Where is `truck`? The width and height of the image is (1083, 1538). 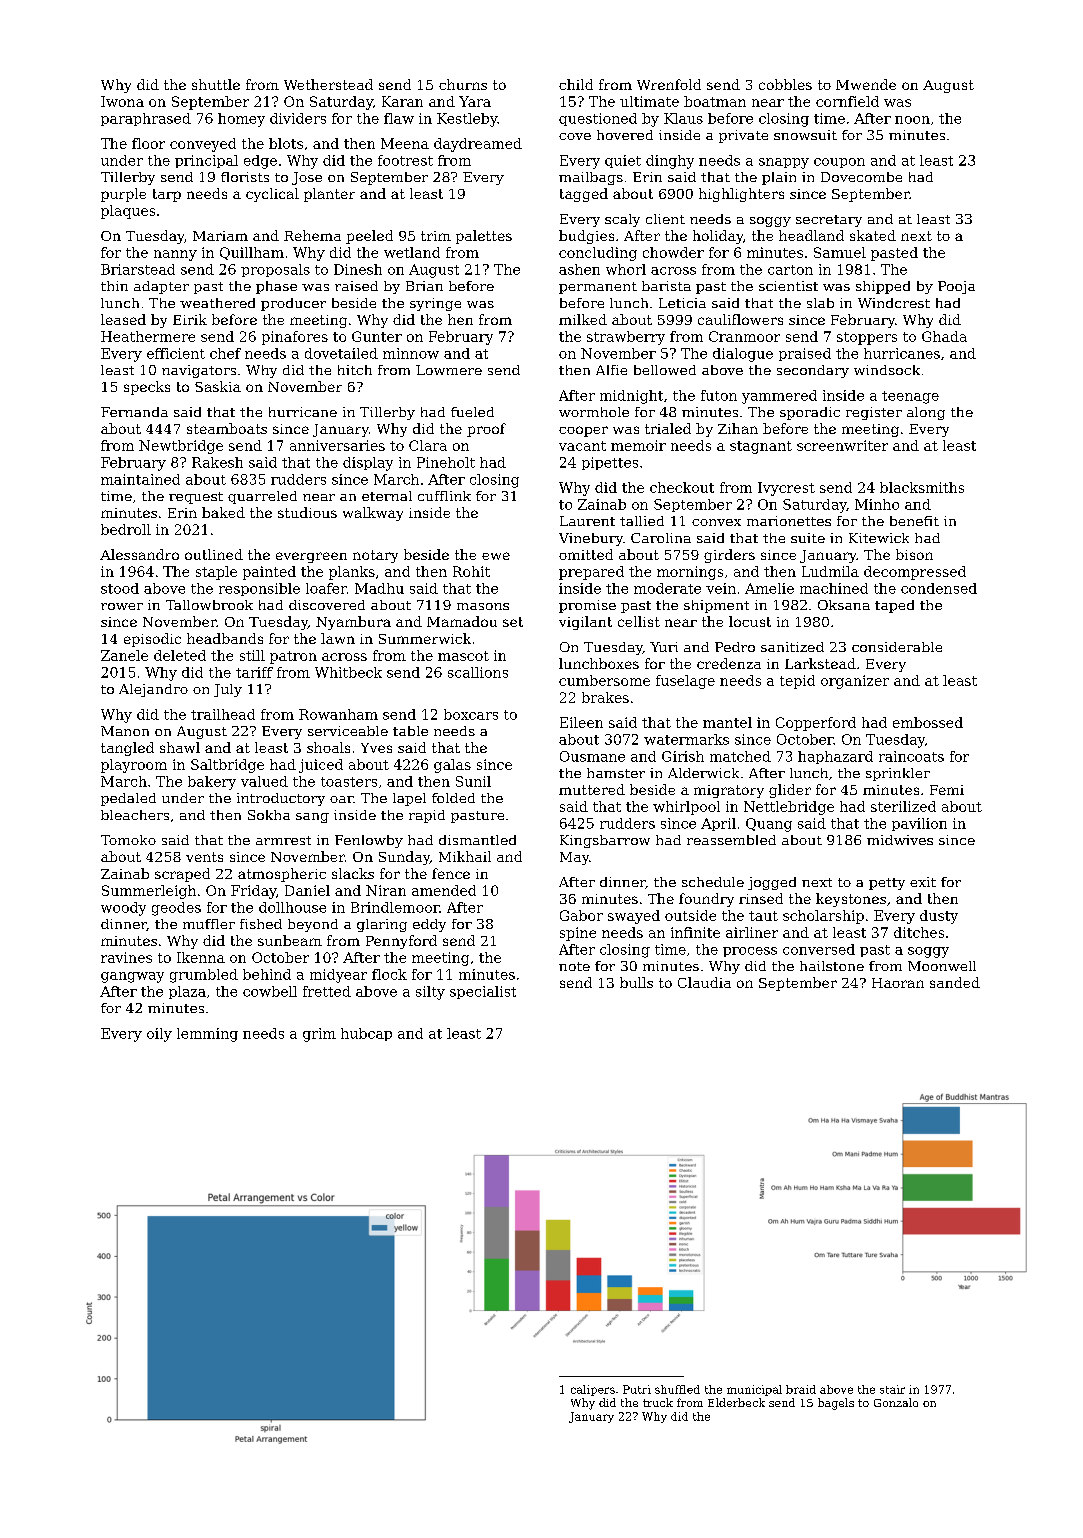 truck is located at coordinates (658, 1402).
